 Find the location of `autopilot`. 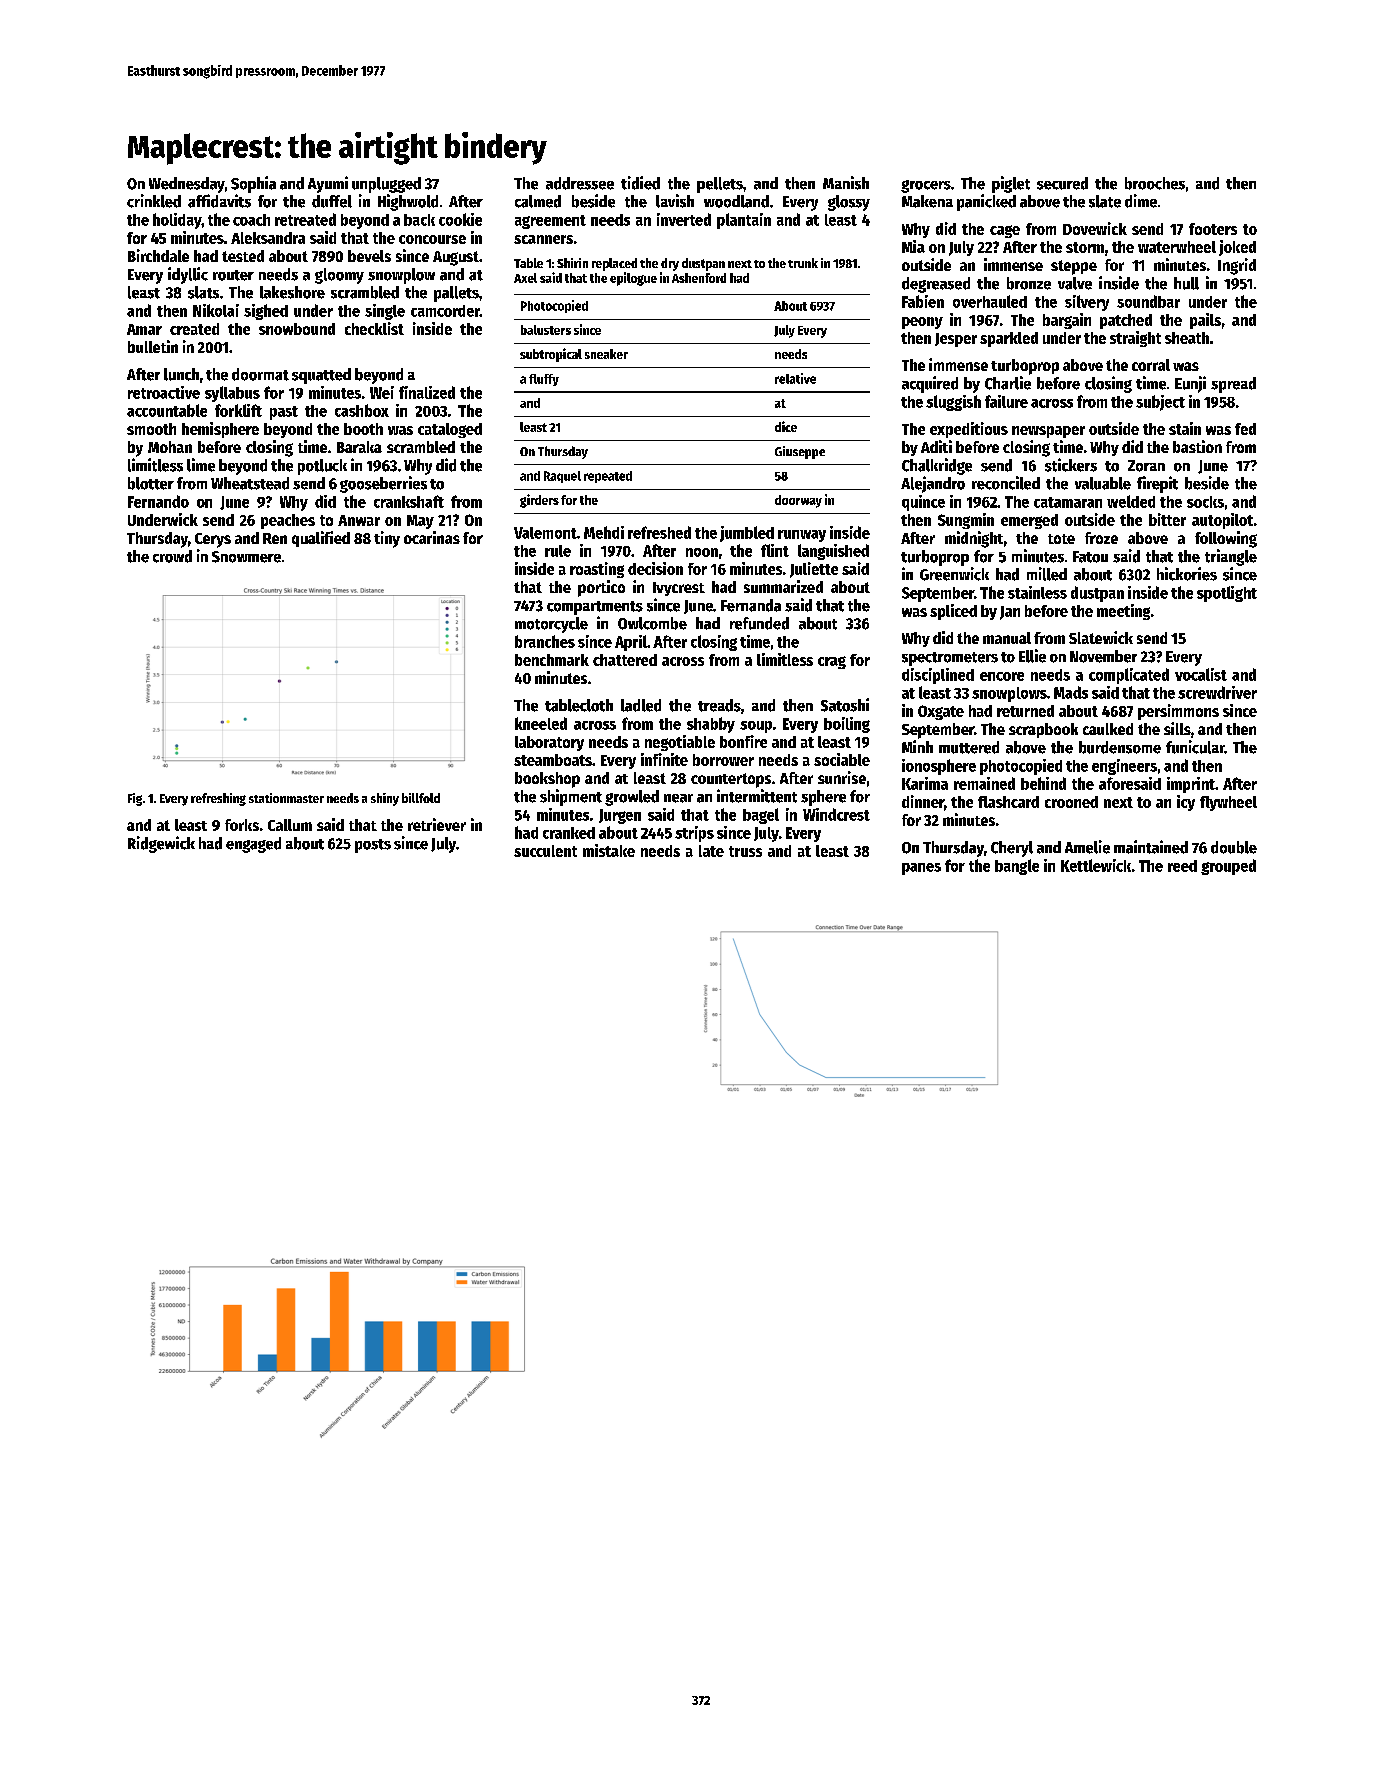

autopilot is located at coordinates (1222, 521).
